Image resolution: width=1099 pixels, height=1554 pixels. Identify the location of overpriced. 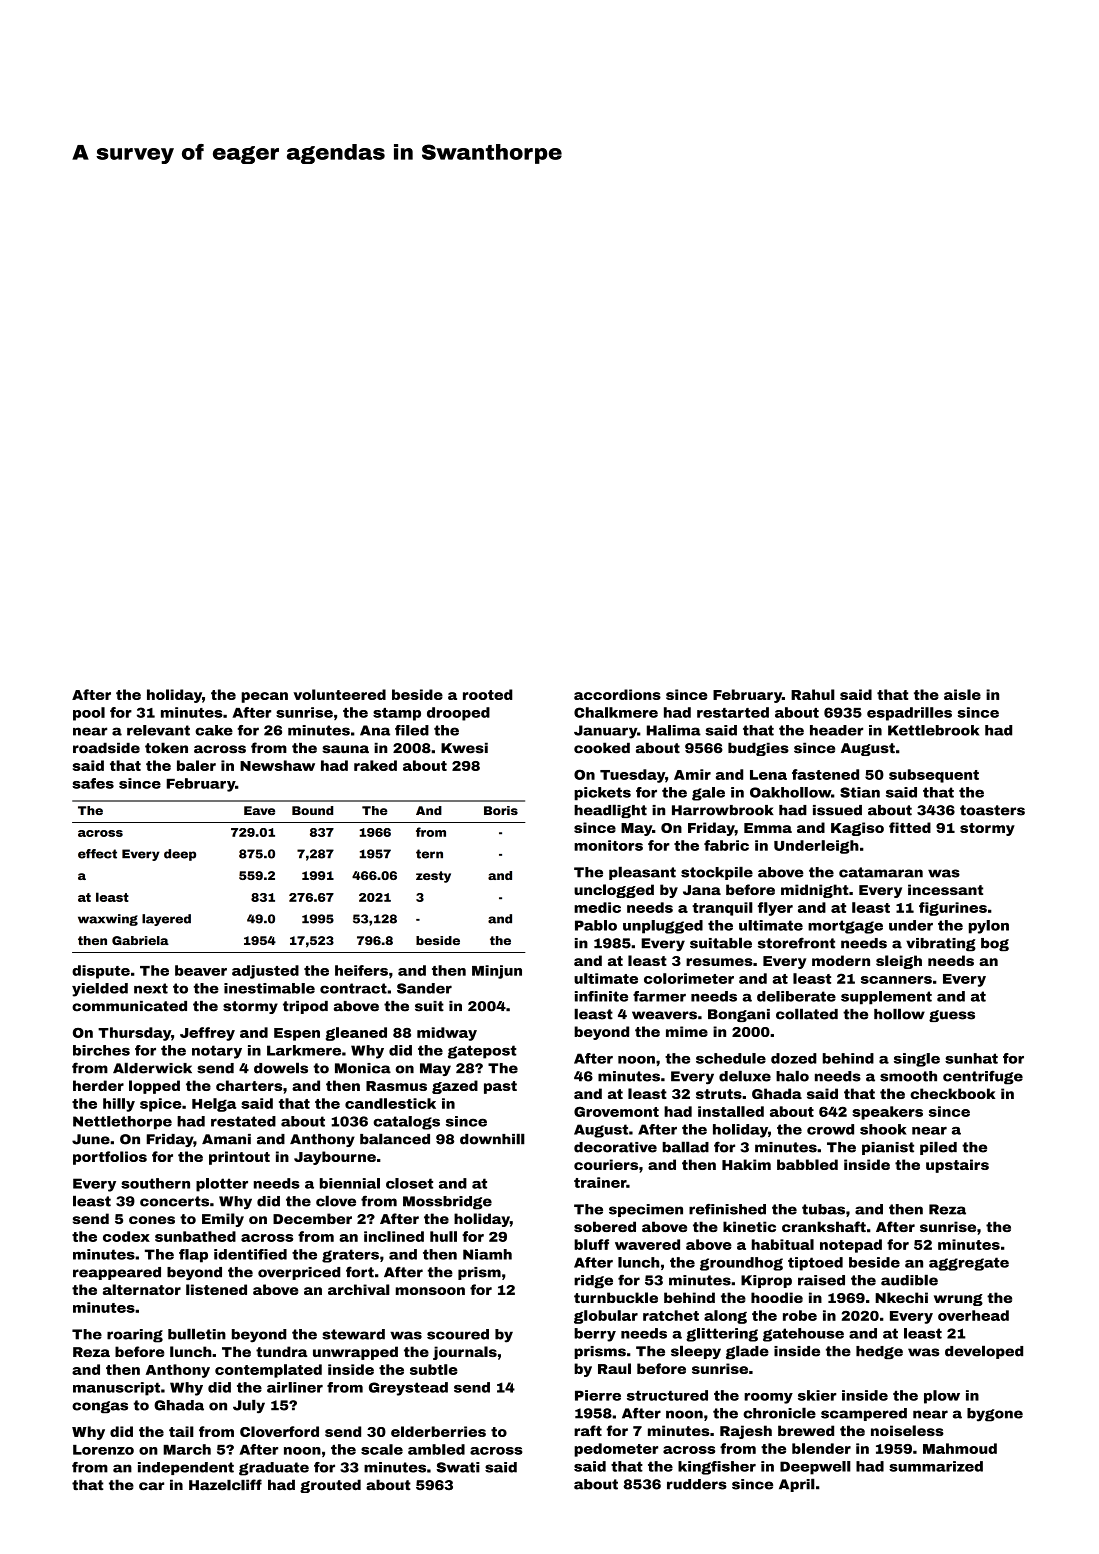
(299, 1273).
